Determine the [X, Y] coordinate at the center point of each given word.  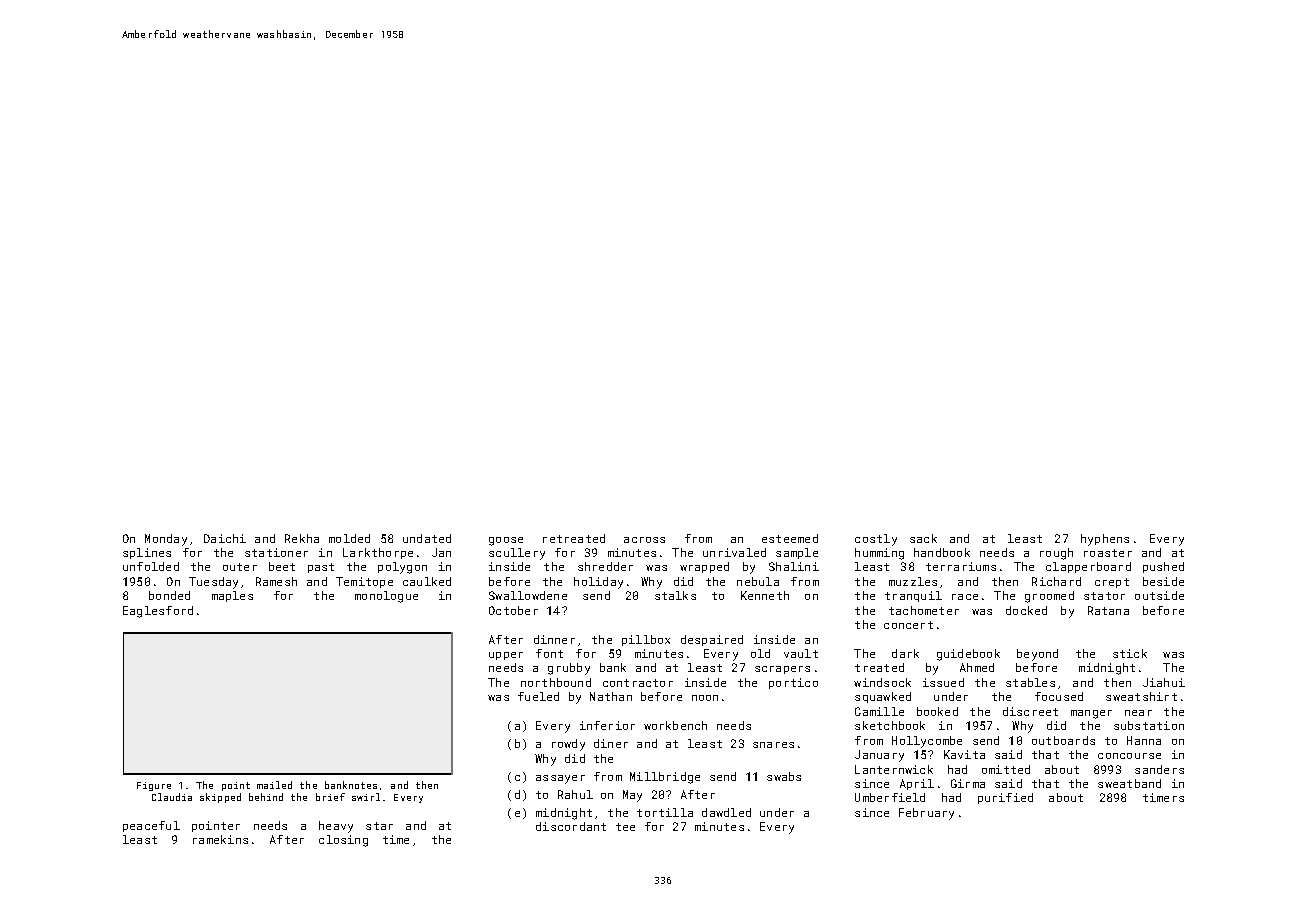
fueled [538, 696]
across [644, 540]
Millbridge [665, 778]
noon [705, 698]
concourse [1129, 756]
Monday [166, 540]
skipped [220, 798]
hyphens [1105, 540]
